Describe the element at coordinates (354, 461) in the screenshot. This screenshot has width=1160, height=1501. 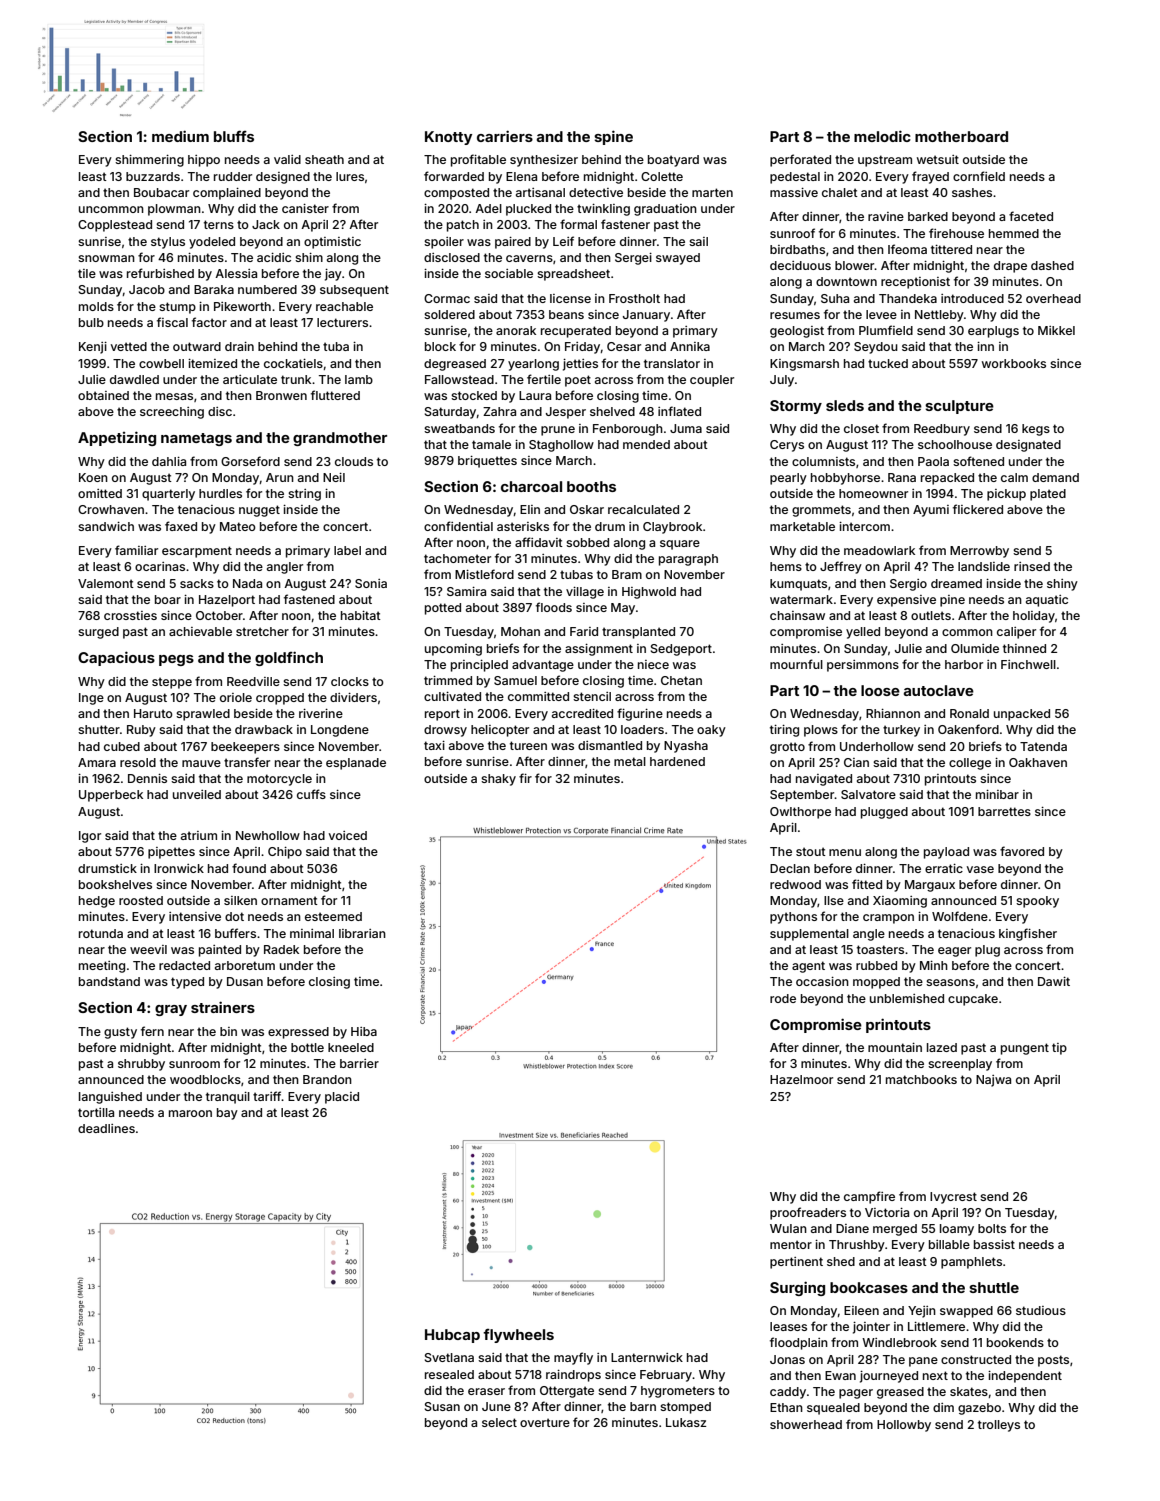
I see `clouds` at that location.
